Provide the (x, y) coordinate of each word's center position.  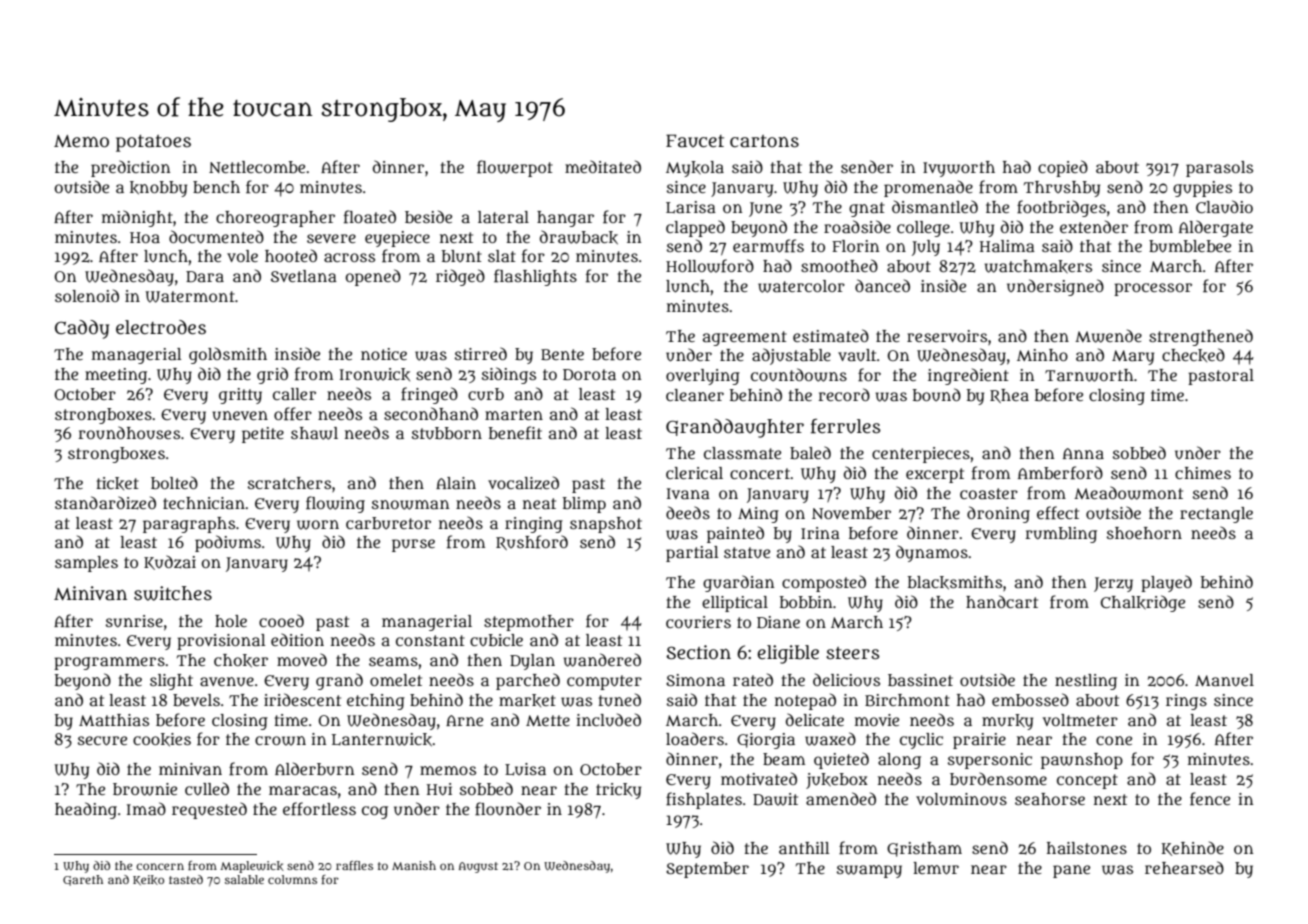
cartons (764, 141)
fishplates (704, 800)
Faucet (695, 141)
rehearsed (1184, 867)
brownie (145, 789)
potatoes (153, 143)
